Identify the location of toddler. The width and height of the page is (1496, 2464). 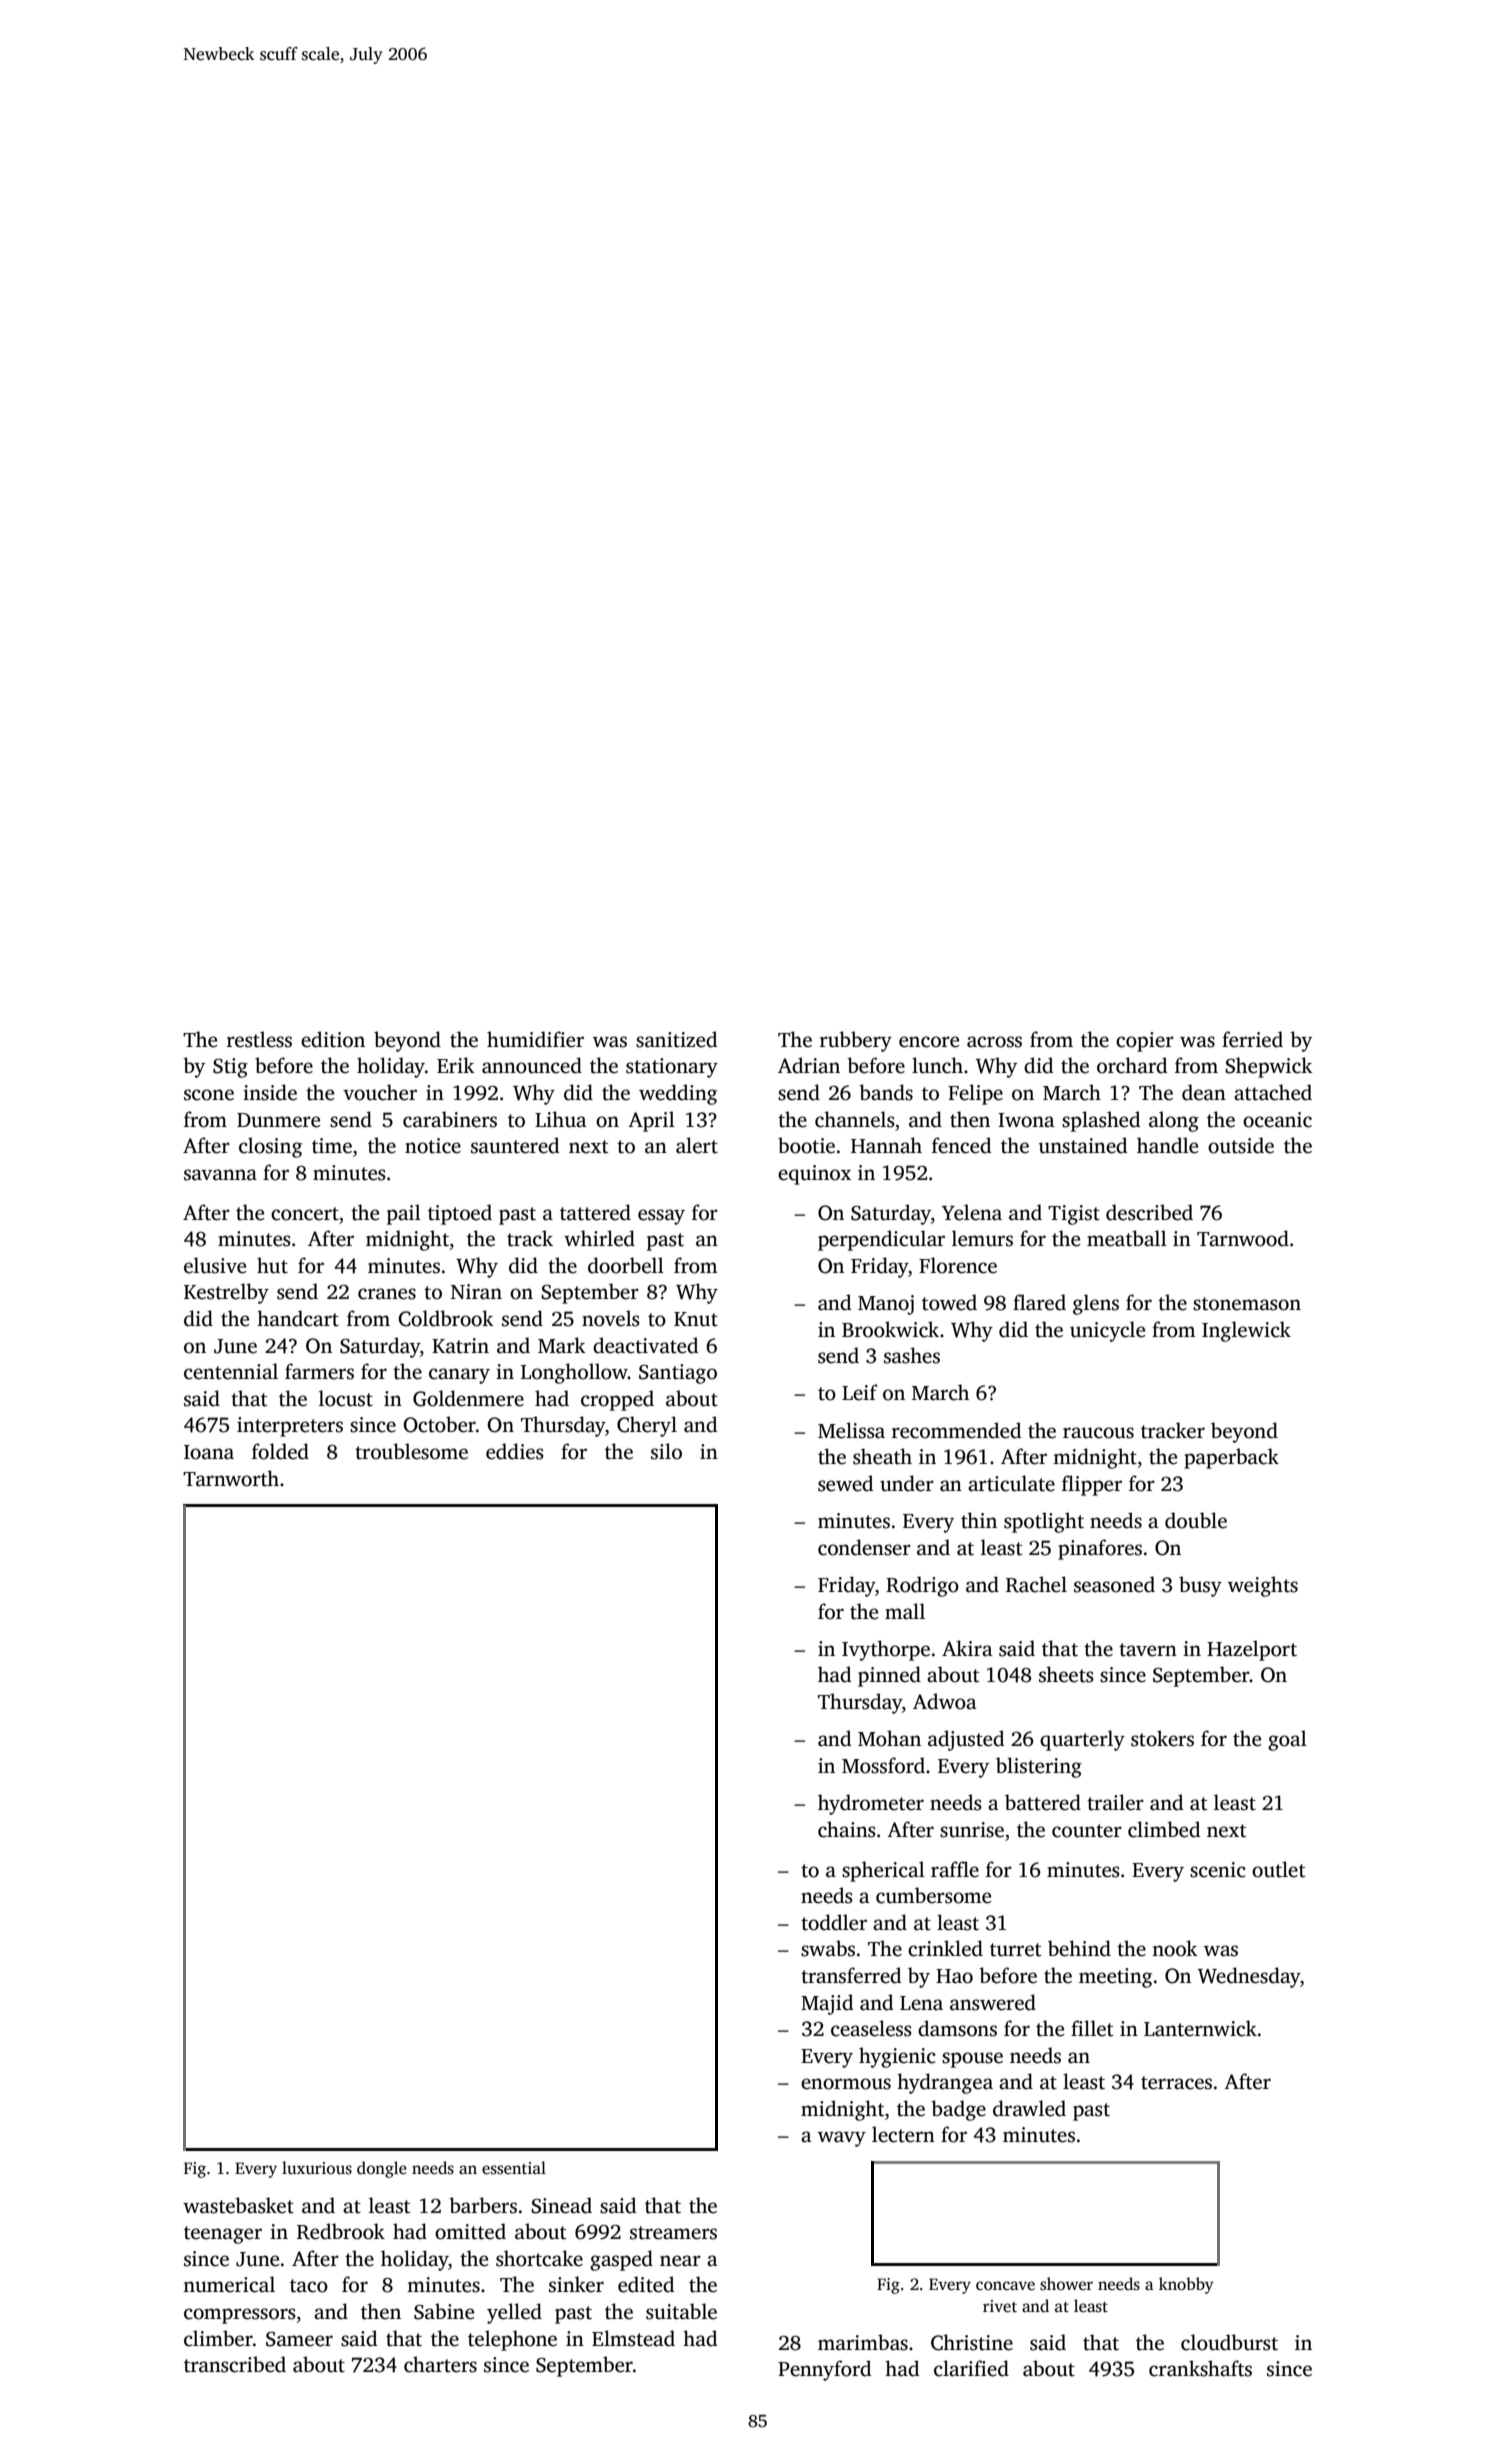
(834, 1922).
